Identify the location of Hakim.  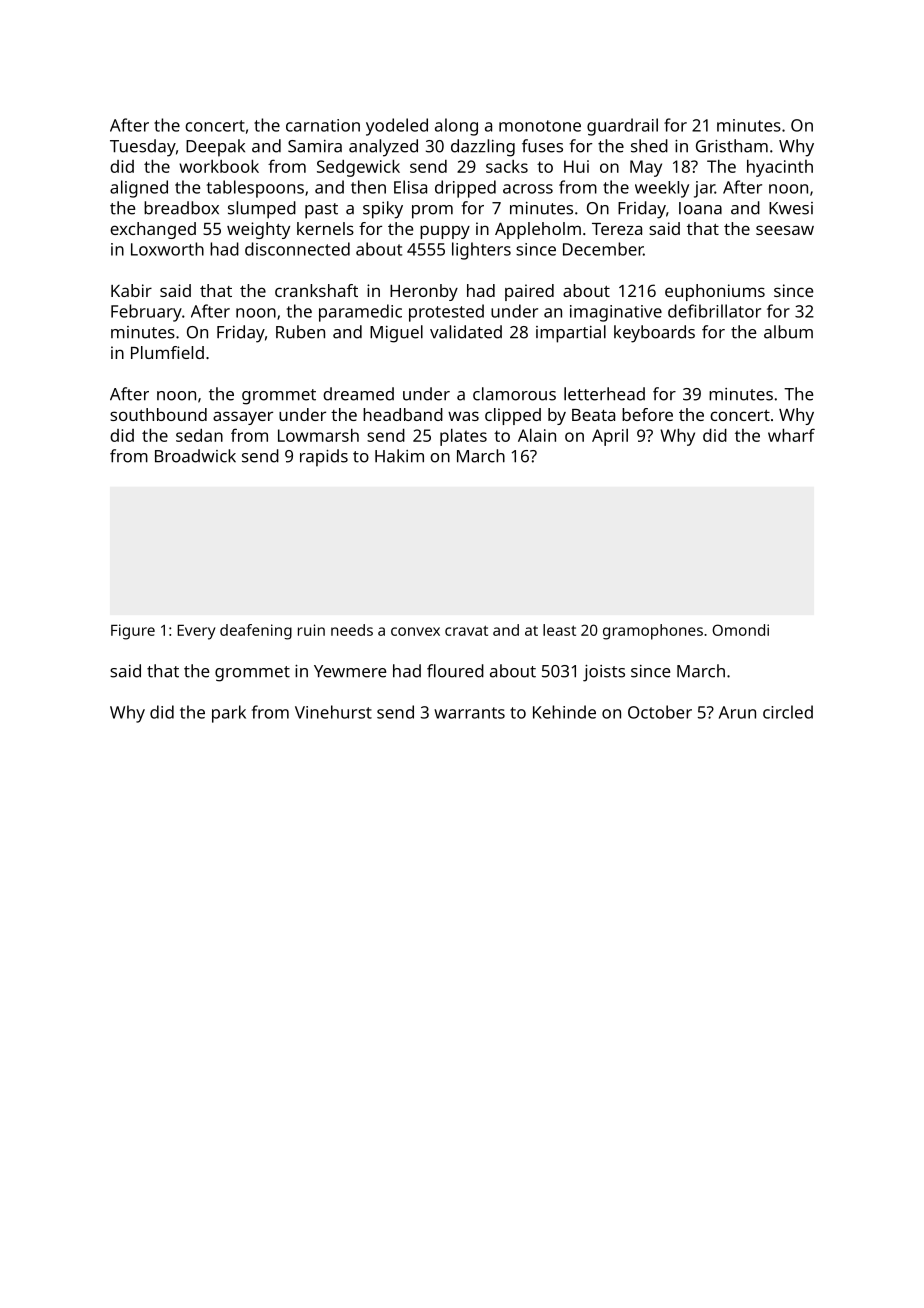
(399, 456).
